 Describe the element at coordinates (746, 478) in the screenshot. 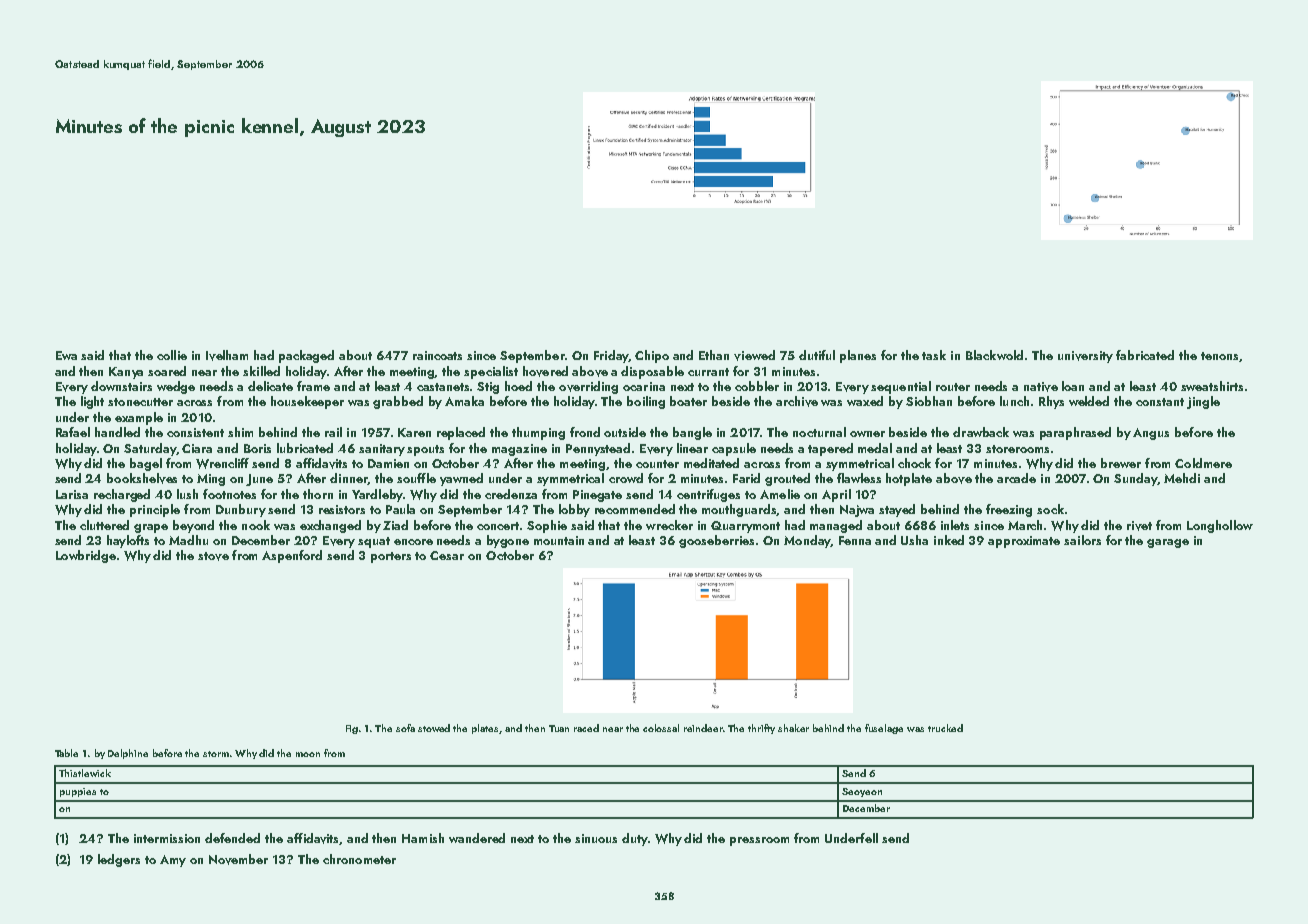

I see `Farid` at that location.
